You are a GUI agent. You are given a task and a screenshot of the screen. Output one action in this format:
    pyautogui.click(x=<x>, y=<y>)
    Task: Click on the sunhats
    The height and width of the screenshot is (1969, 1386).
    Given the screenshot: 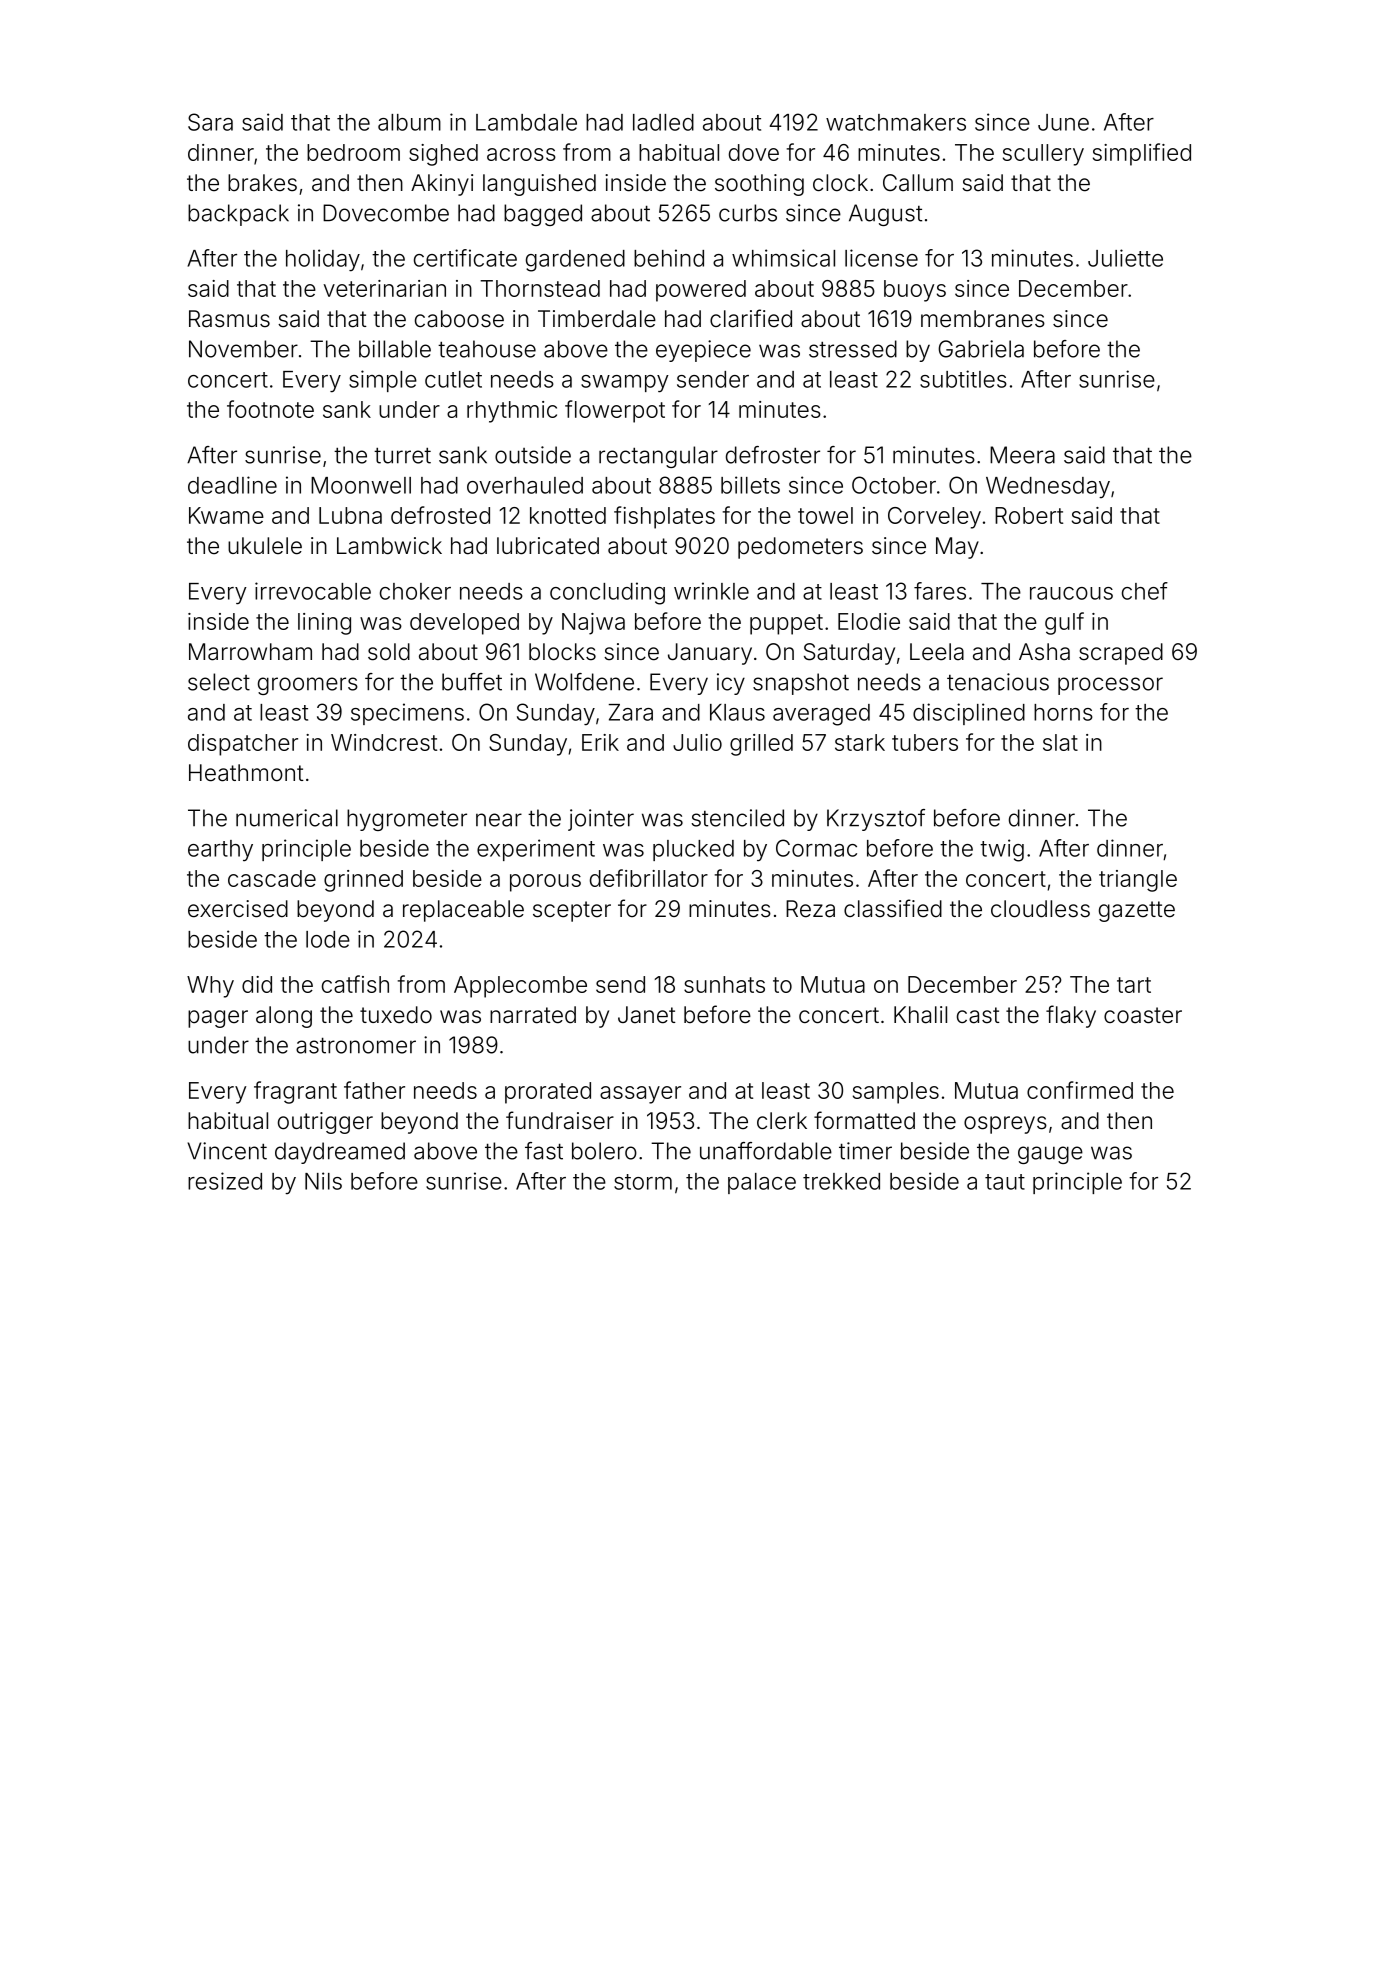 What is the action you would take?
    pyautogui.click(x=724, y=984)
